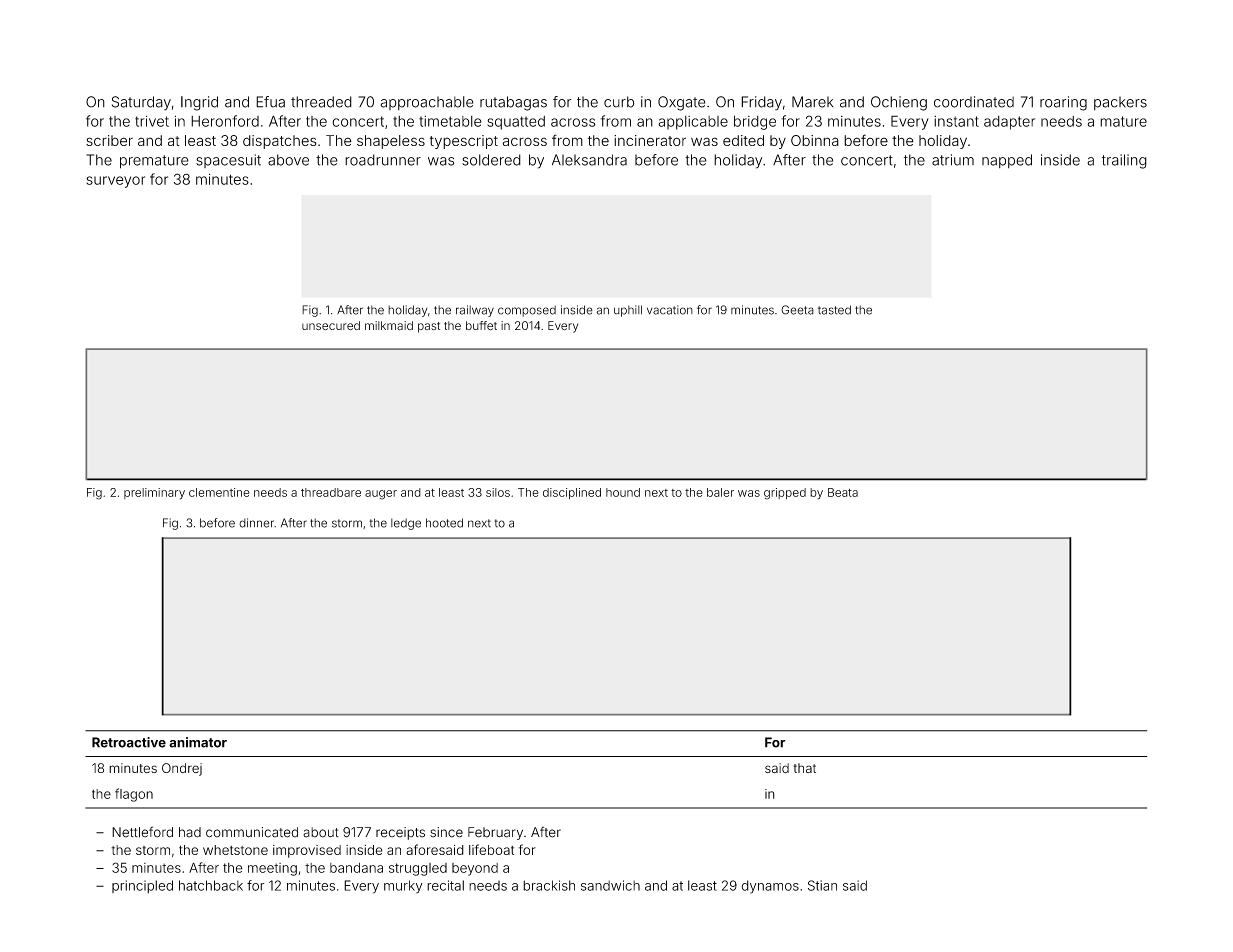 The image size is (1233, 952). What do you see at coordinates (1007, 161) in the page?
I see `napped` at bounding box center [1007, 161].
